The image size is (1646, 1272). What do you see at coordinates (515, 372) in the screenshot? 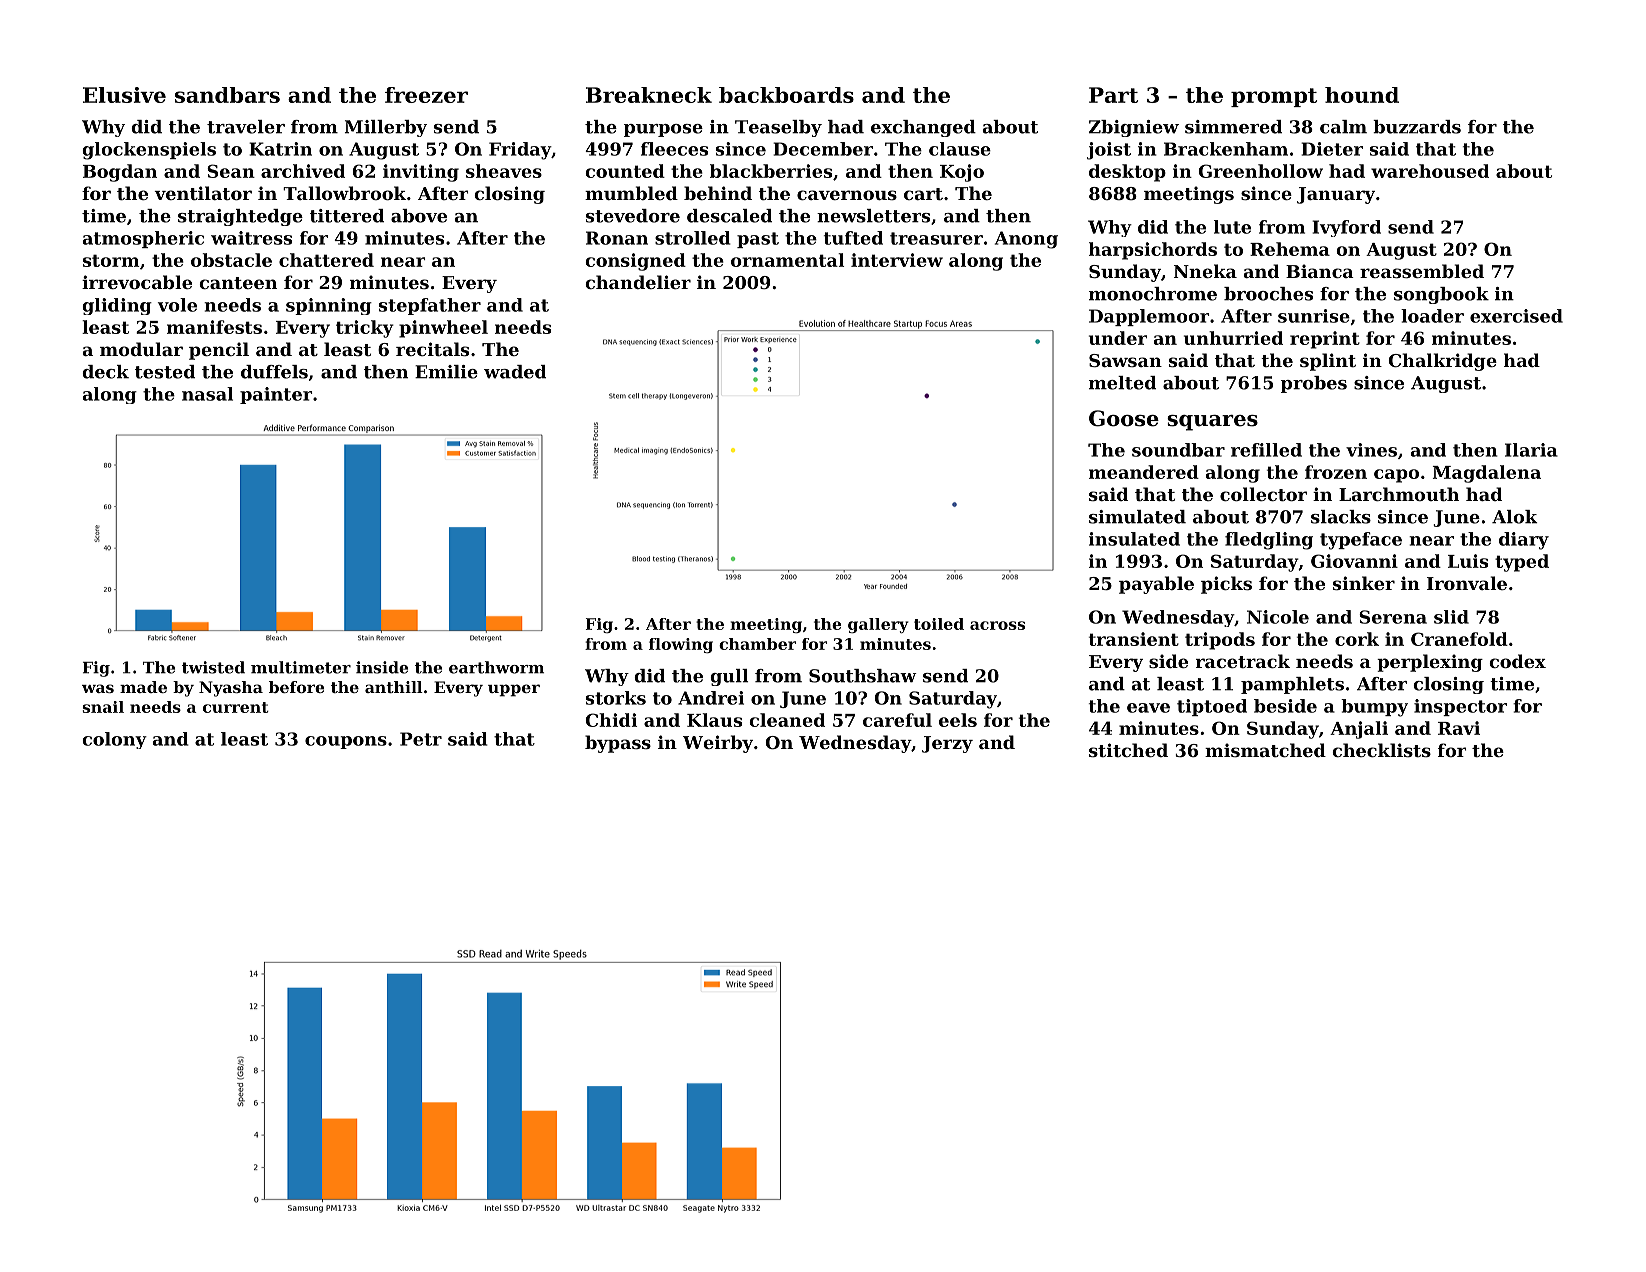
I see `waded` at bounding box center [515, 372].
